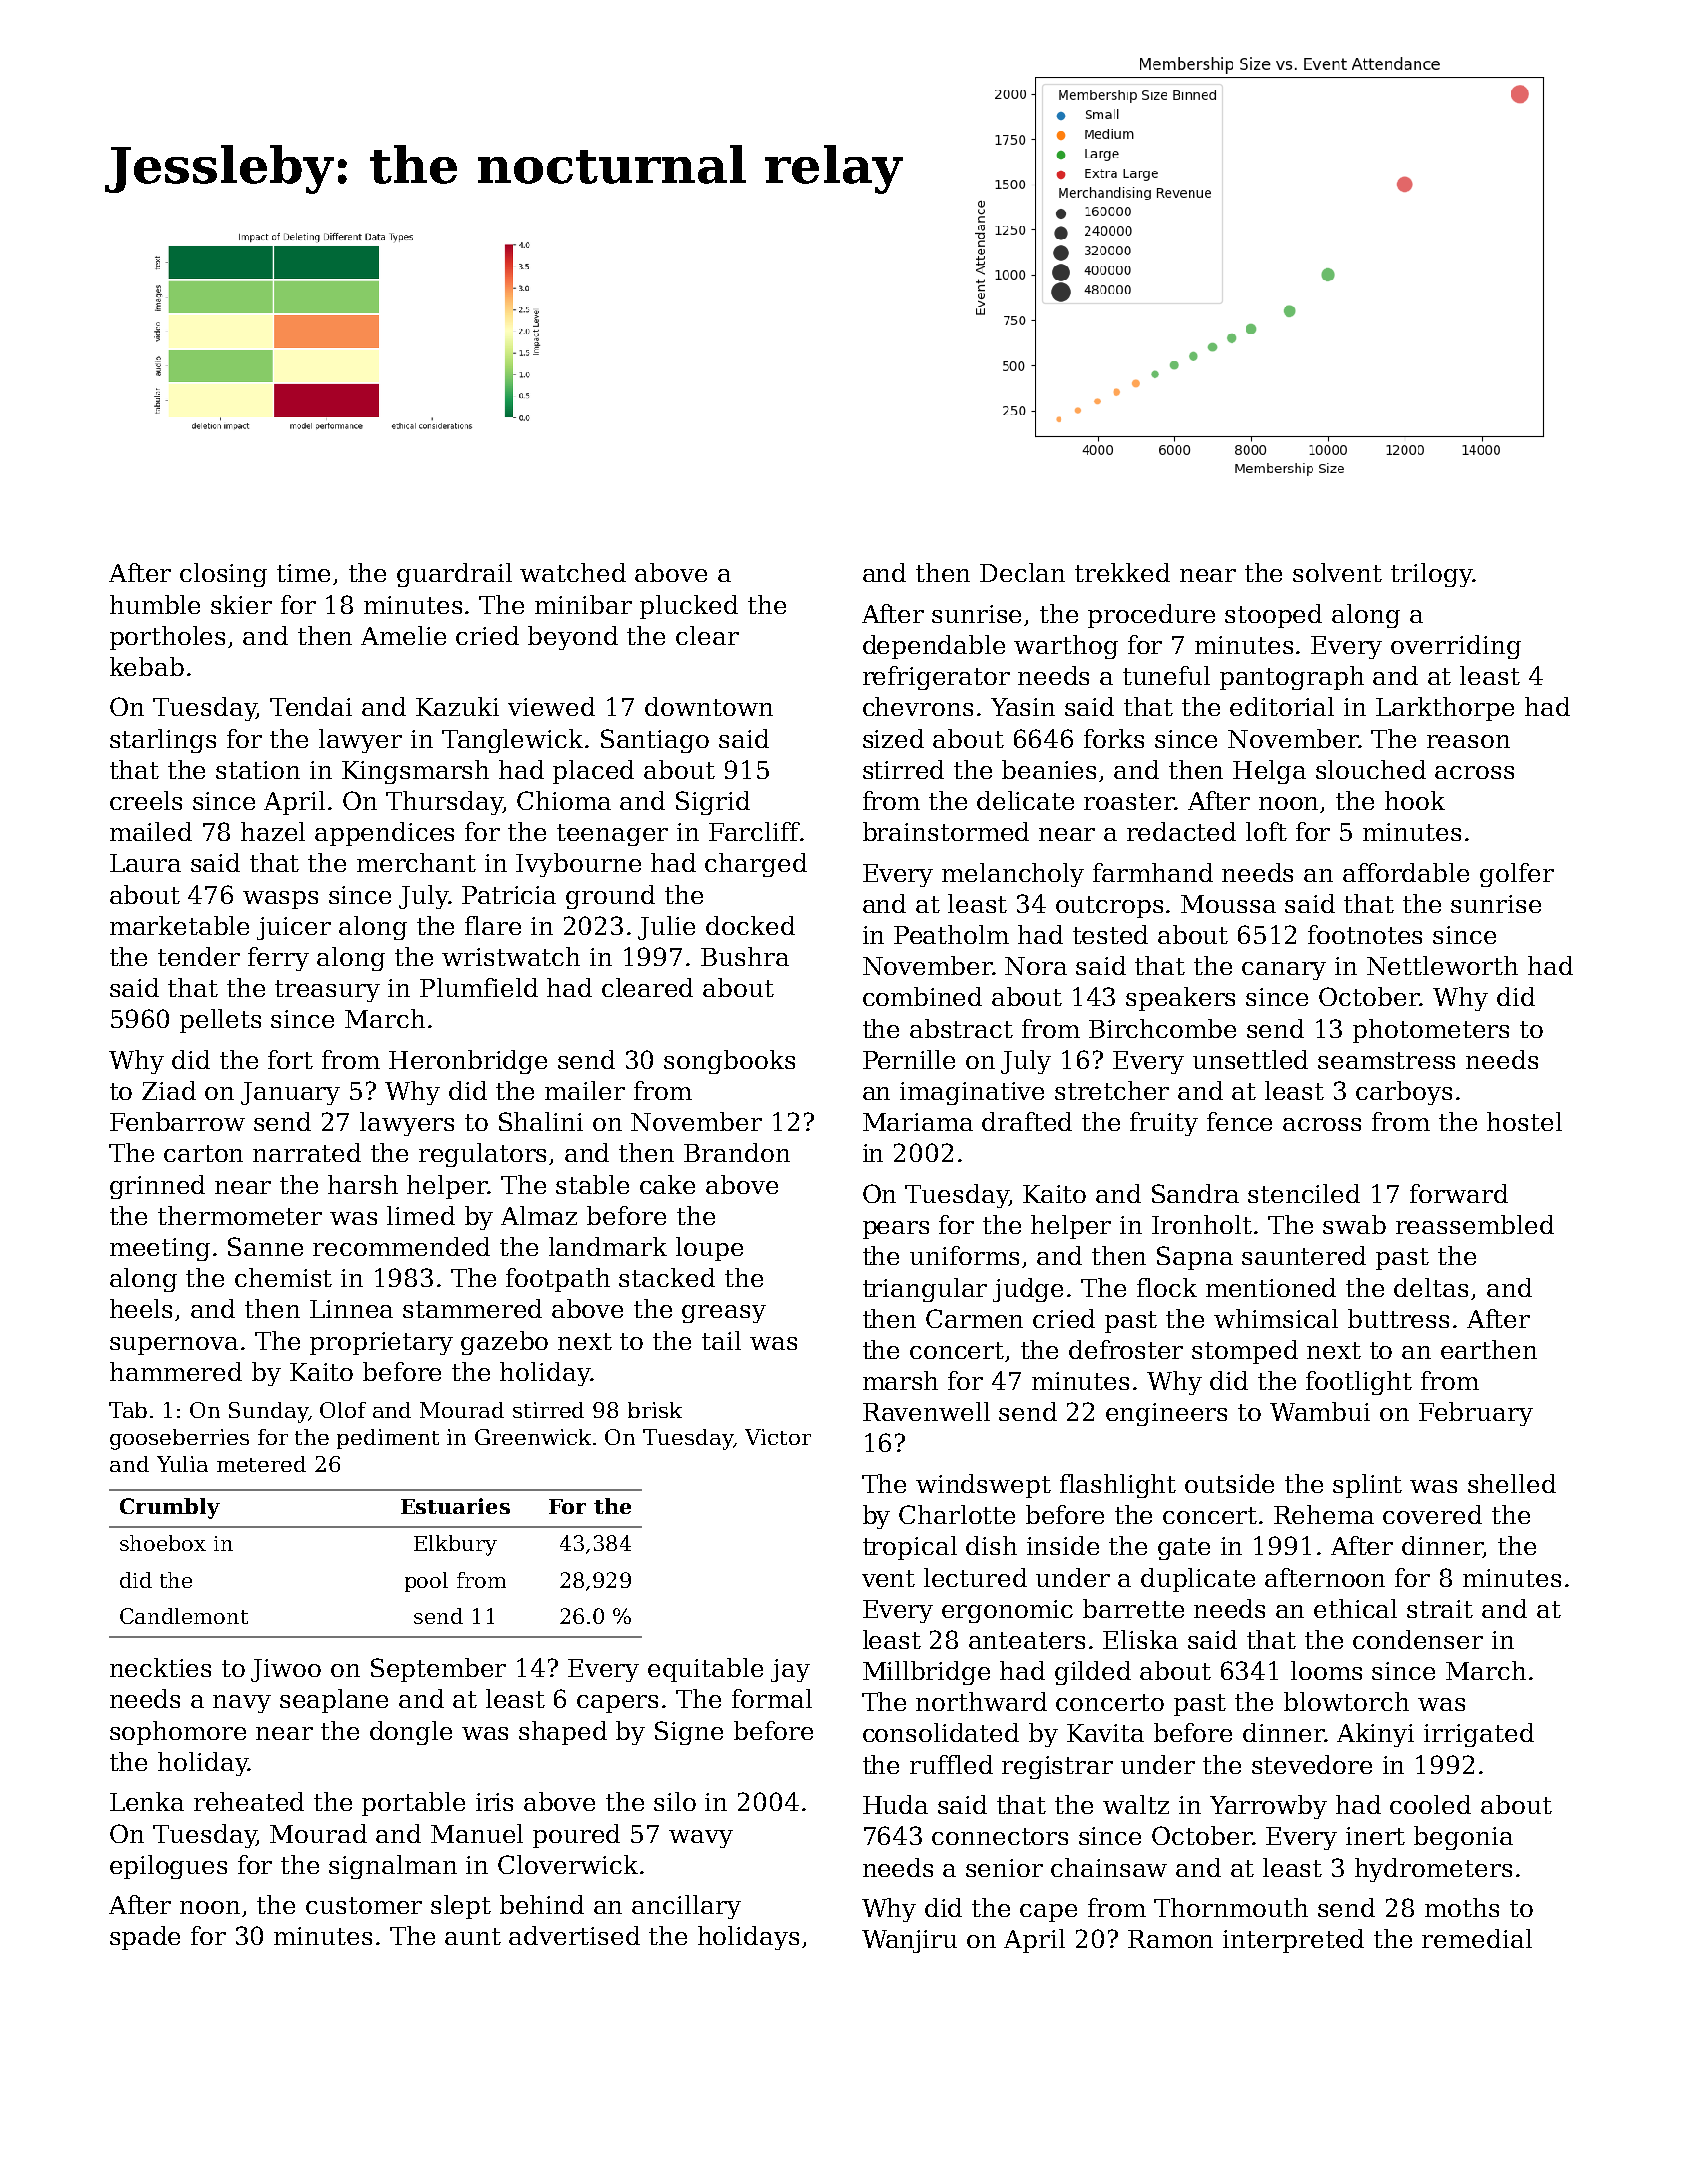 This image has width=1683, height=2178. What do you see at coordinates (1284, 971) in the image?
I see `canary` at bounding box center [1284, 971].
